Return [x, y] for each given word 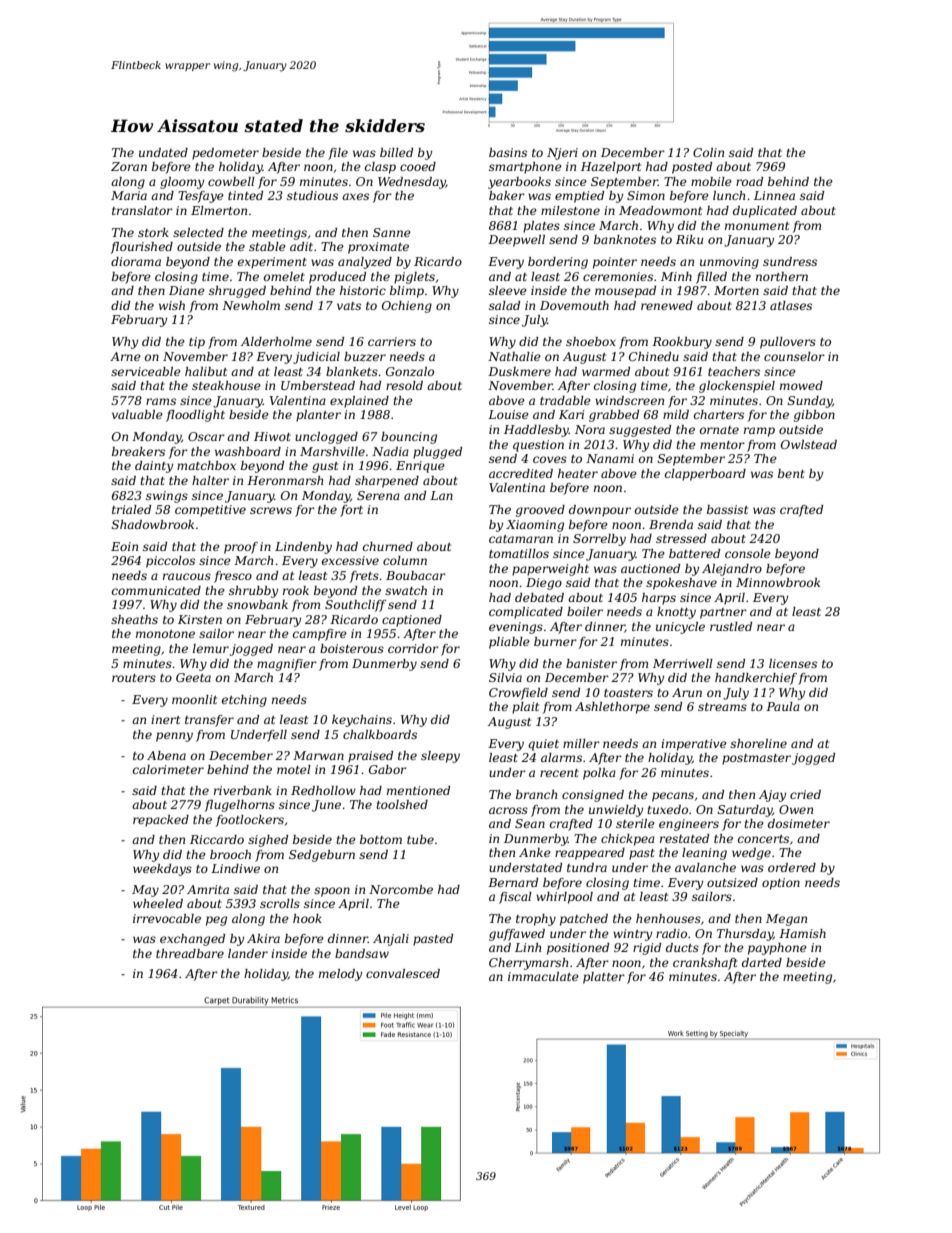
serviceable [146, 371]
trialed [131, 509]
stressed [681, 538]
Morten [736, 290]
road [749, 181]
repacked [161, 821]
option [781, 884]
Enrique [420, 467]
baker [507, 195]
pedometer [225, 154]
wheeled [158, 903]
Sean [530, 823]
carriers [392, 341]
